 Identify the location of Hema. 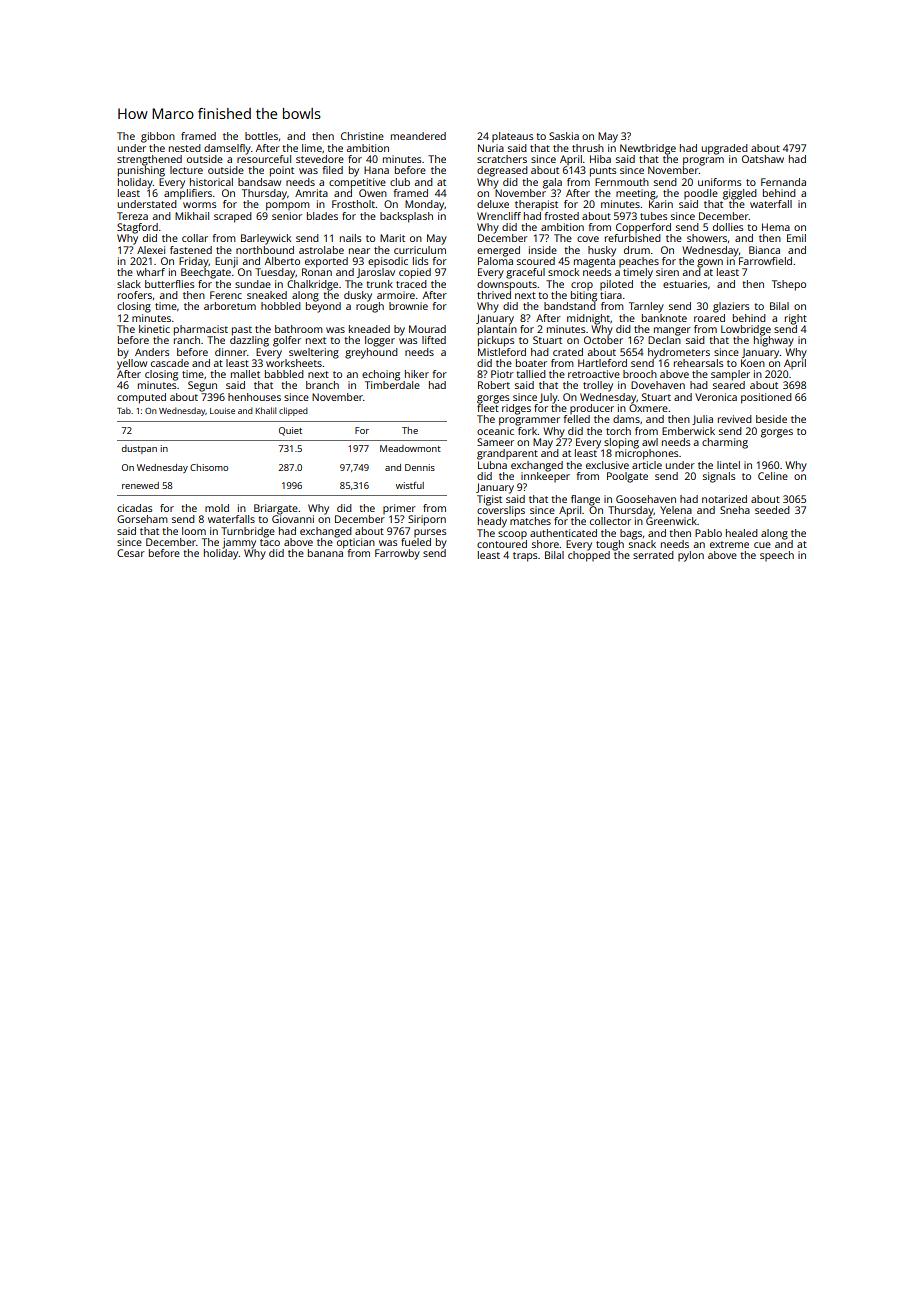
(776, 227).
